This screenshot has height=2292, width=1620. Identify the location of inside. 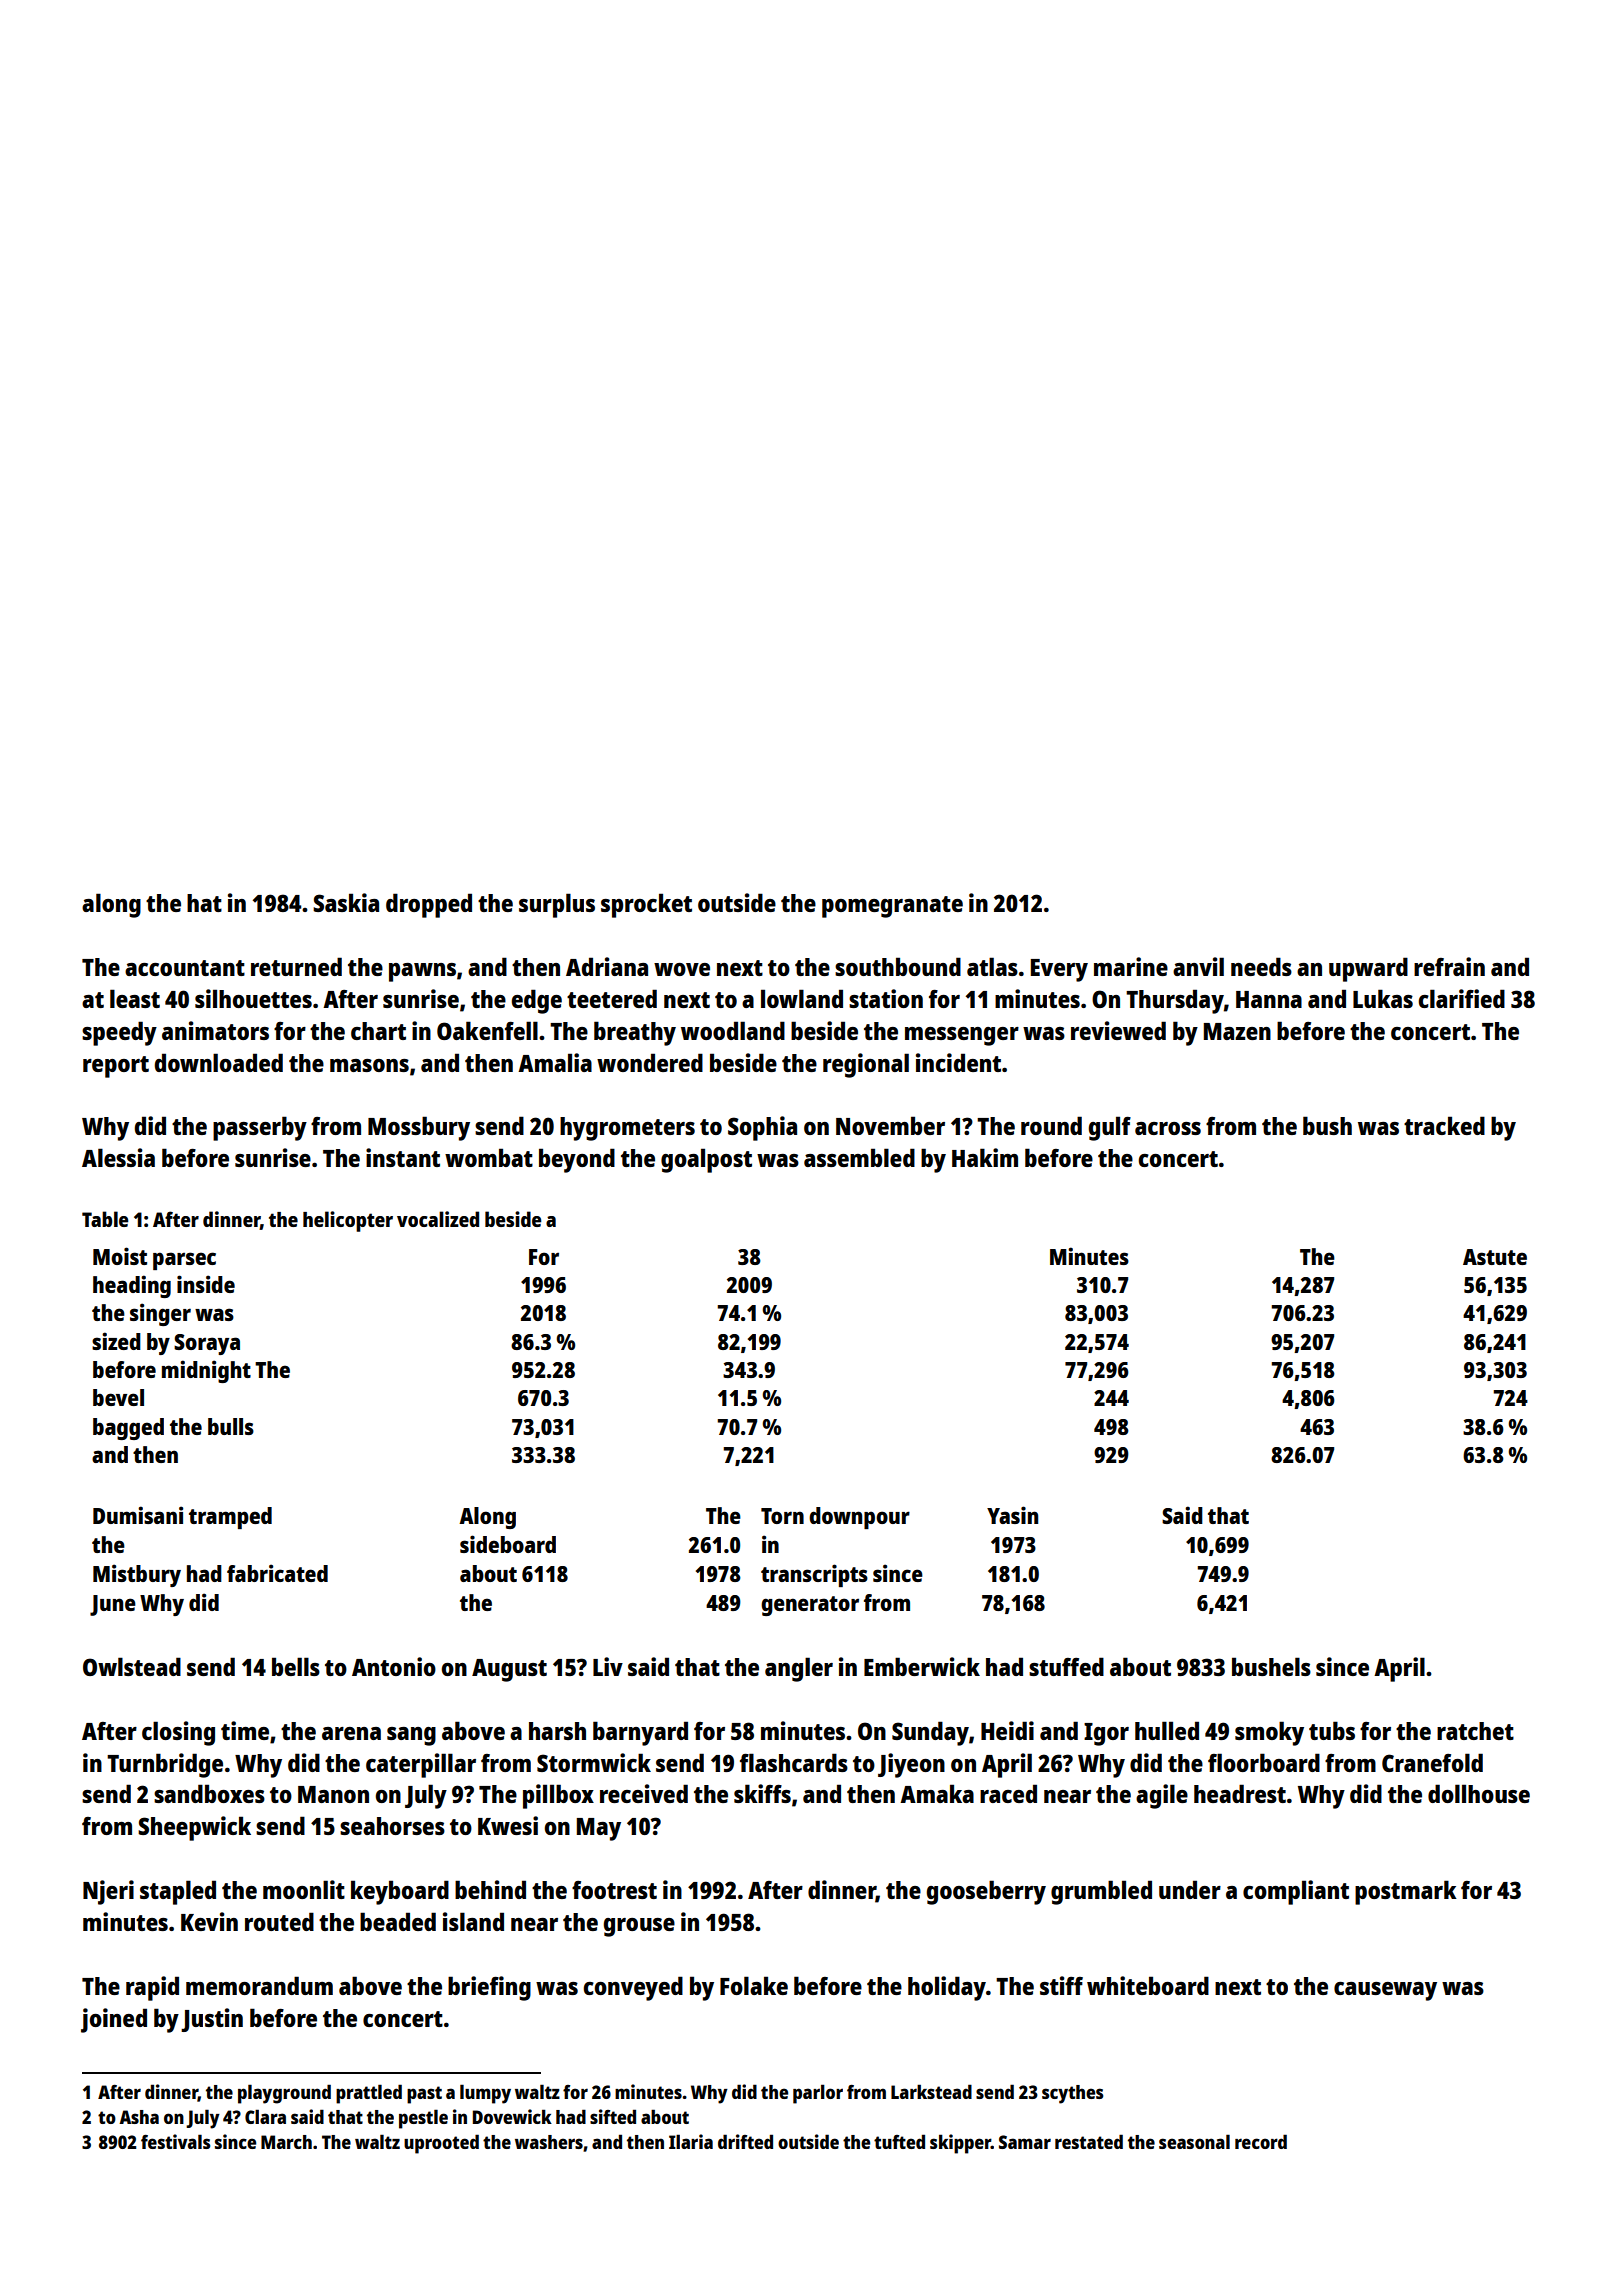
(206, 1284).
